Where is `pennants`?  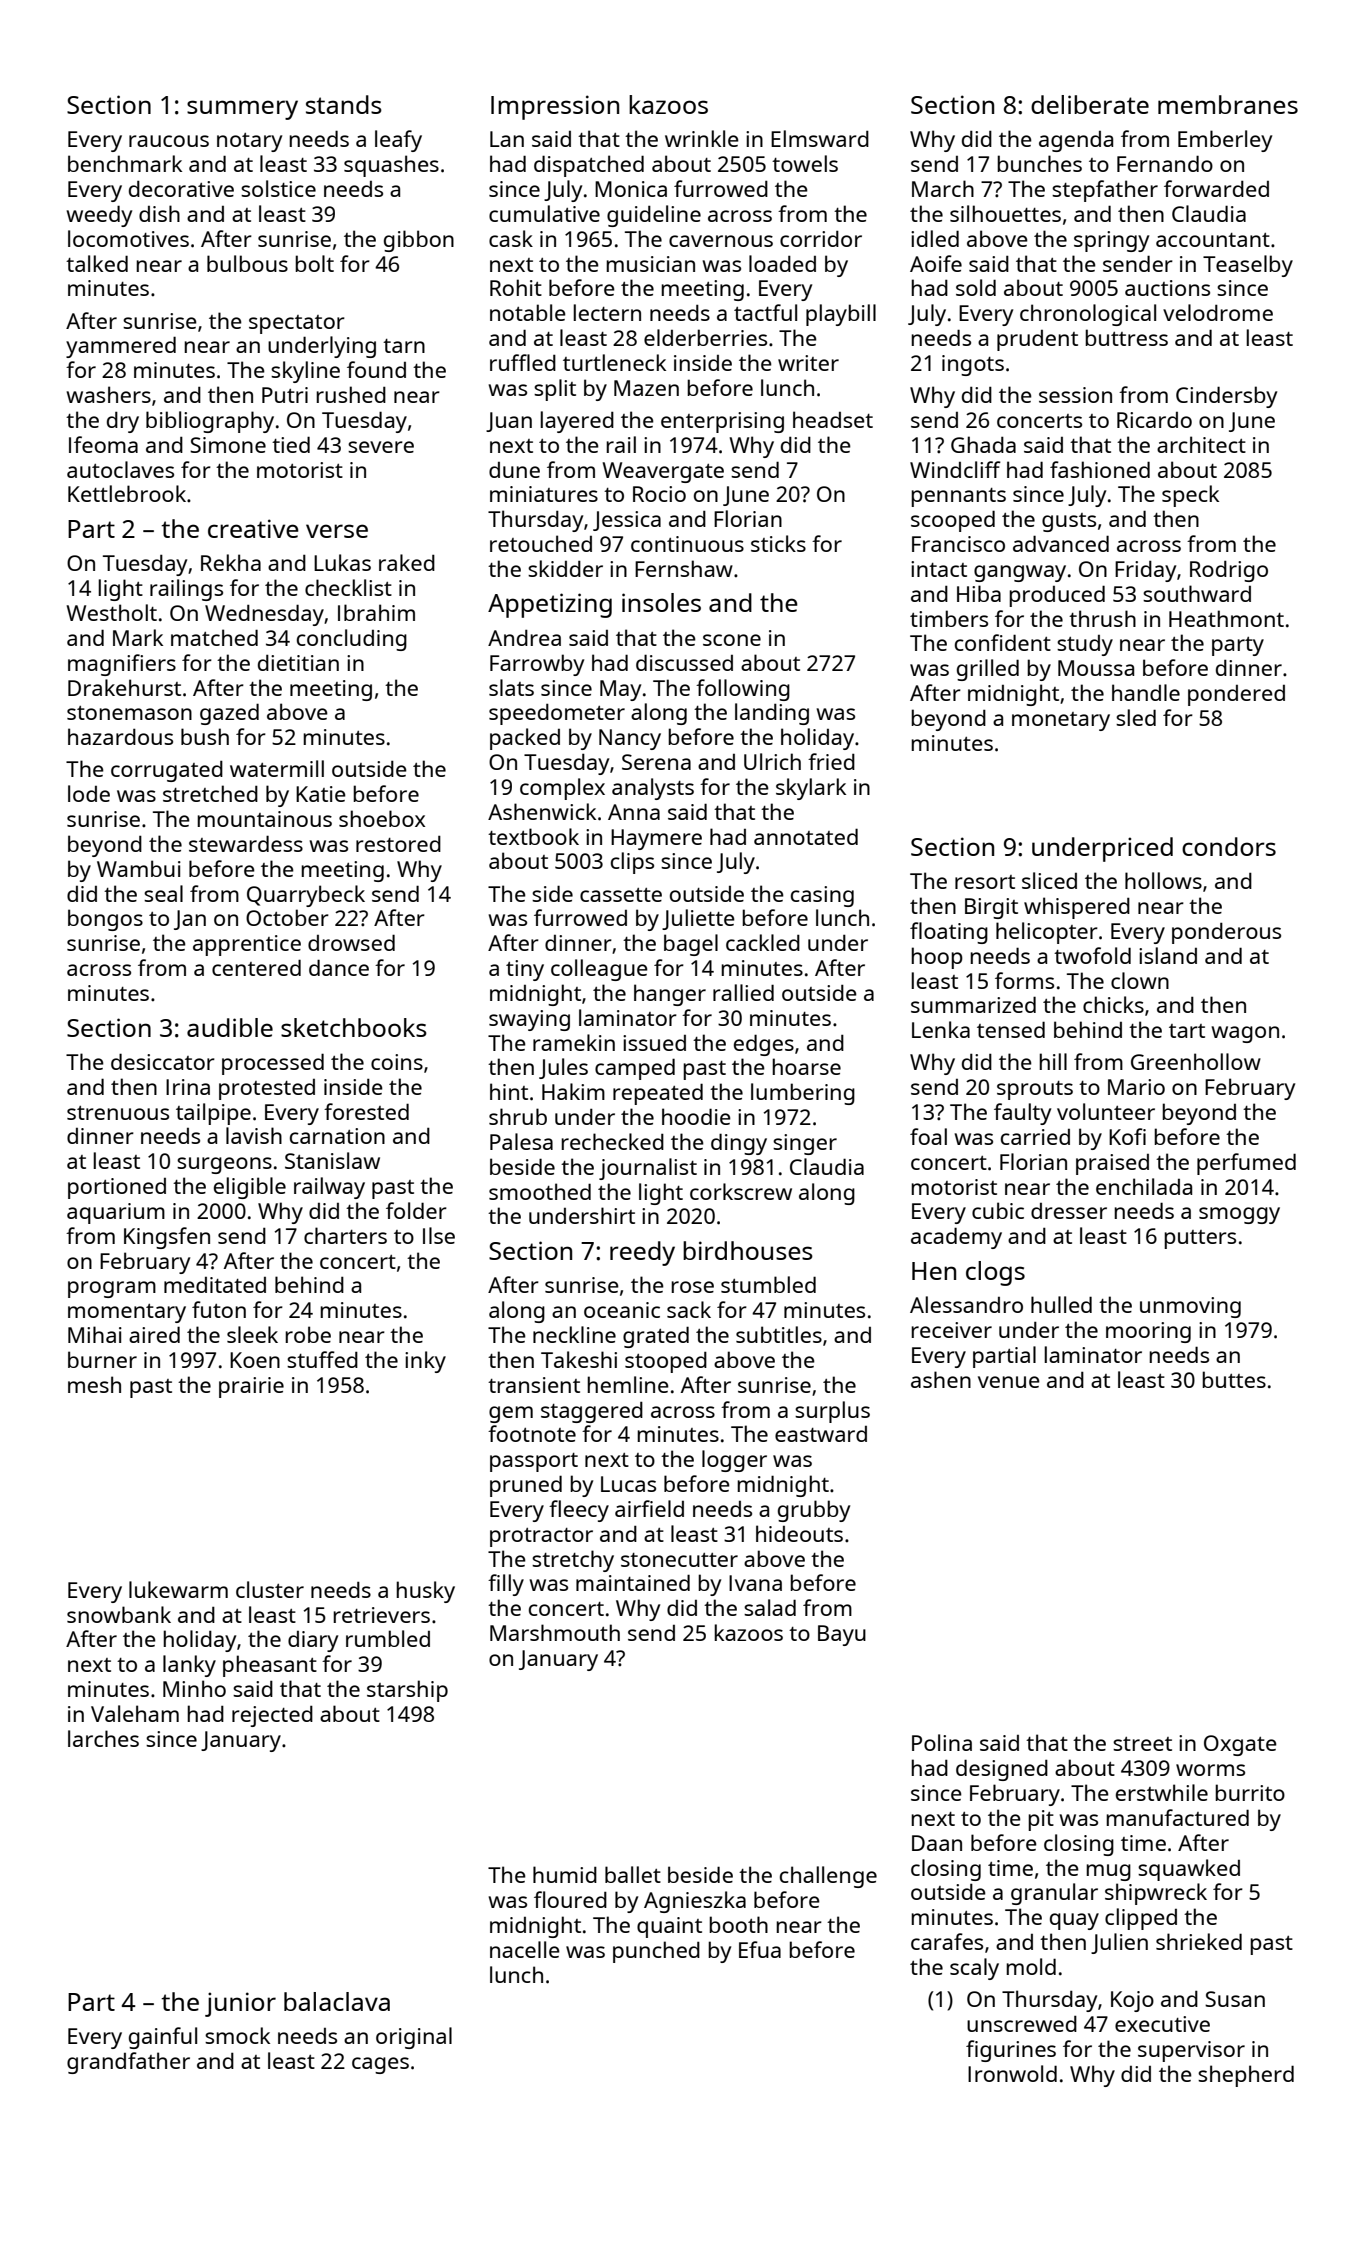
pennants is located at coordinates (958, 497).
